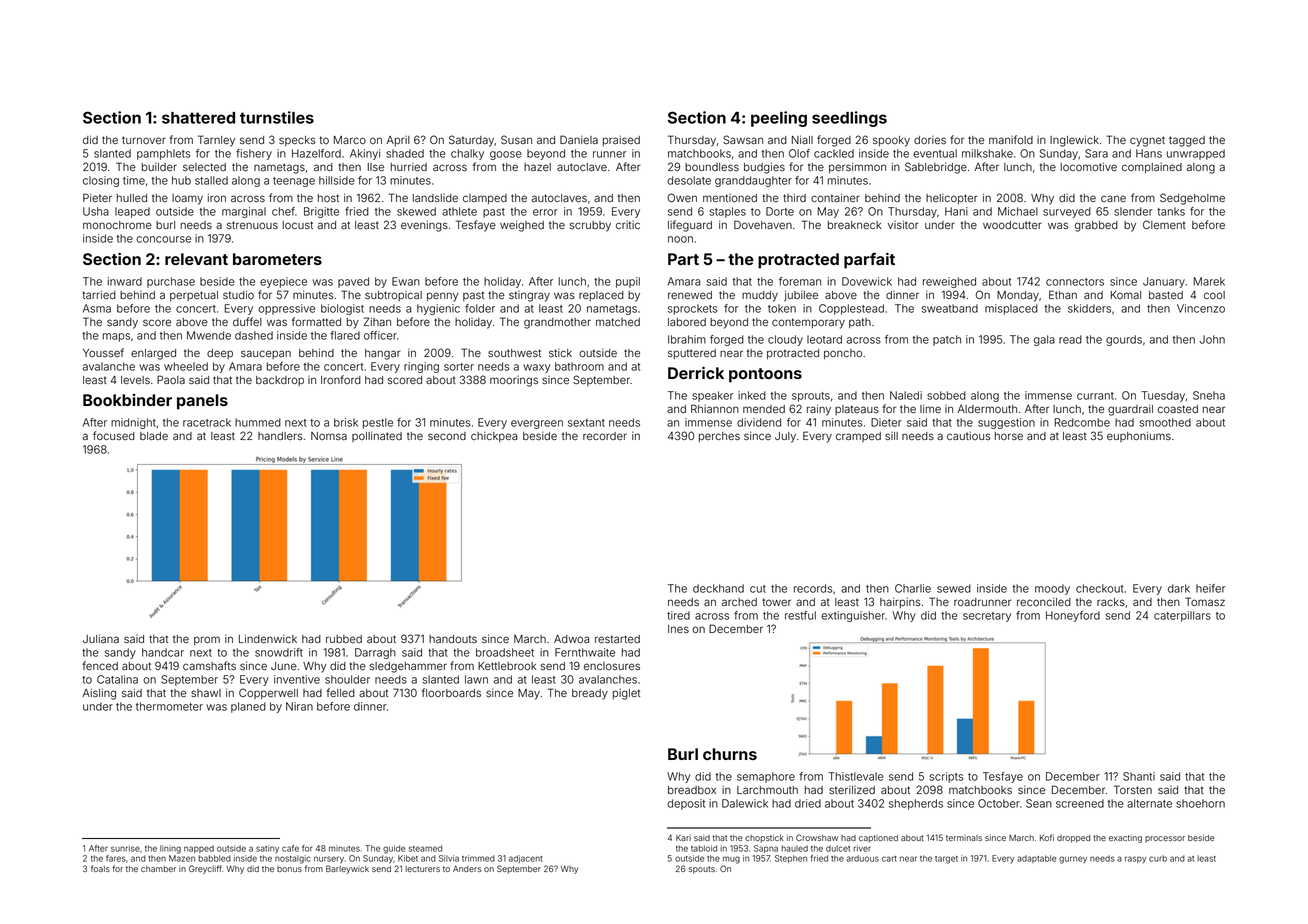  Describe the element at coordinates (819, 410) in the page. I see `rainy` at that location.
